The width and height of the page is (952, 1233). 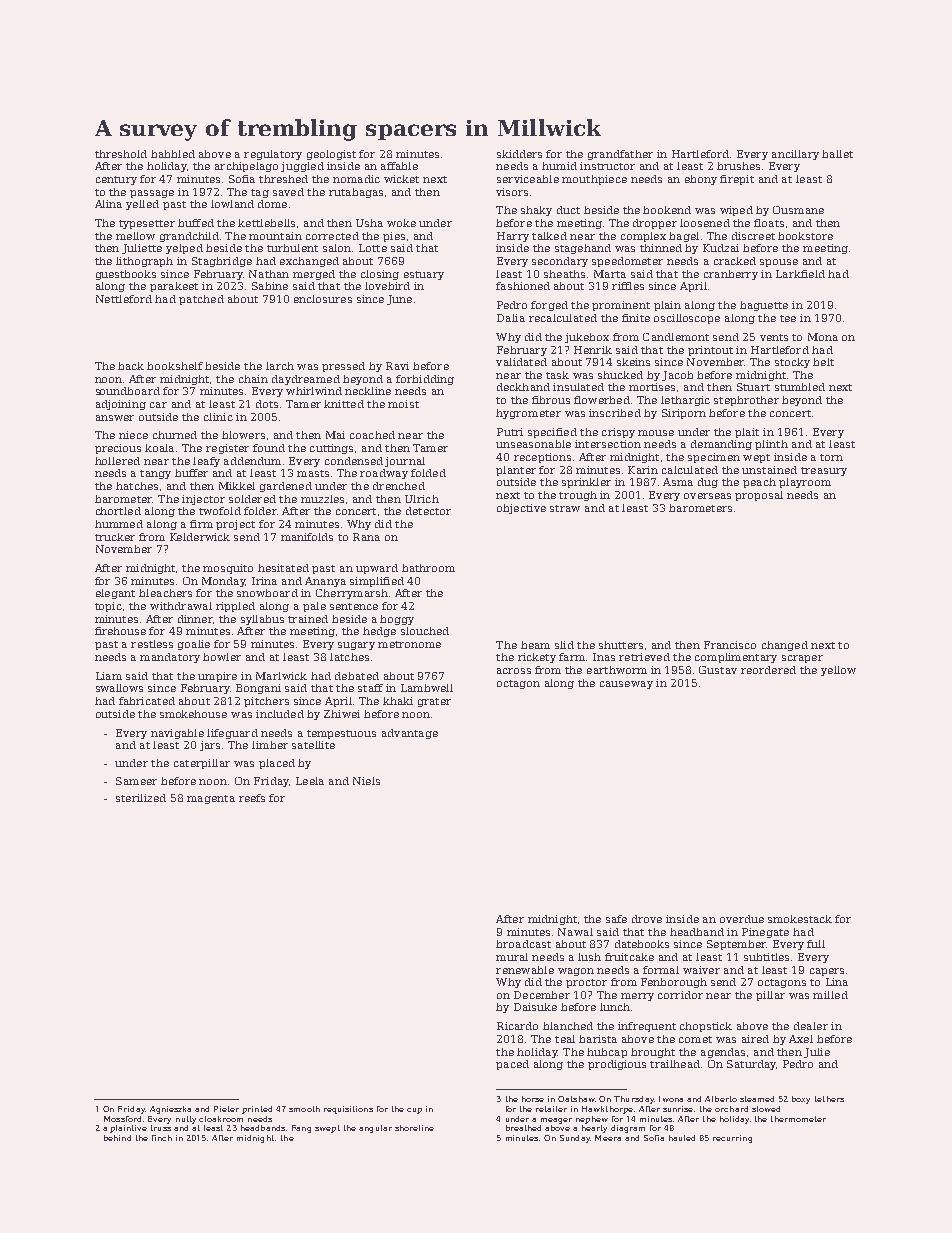 What do you see at coordinates (108, 607) in the page?
I see `topic` at bounding box center [108, 607].
